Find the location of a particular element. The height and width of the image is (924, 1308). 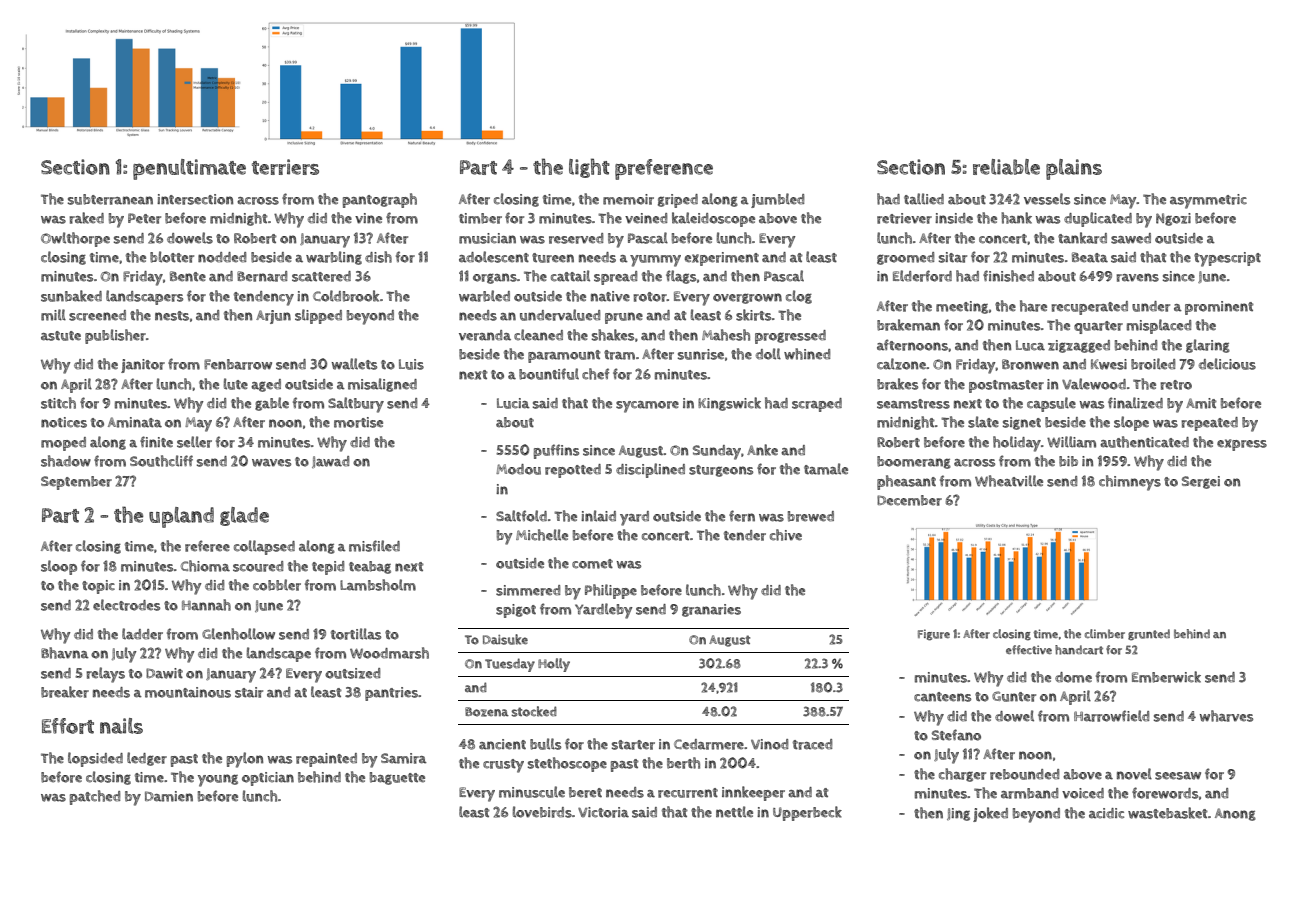

grunted is located at coordinates (1149, 635).
